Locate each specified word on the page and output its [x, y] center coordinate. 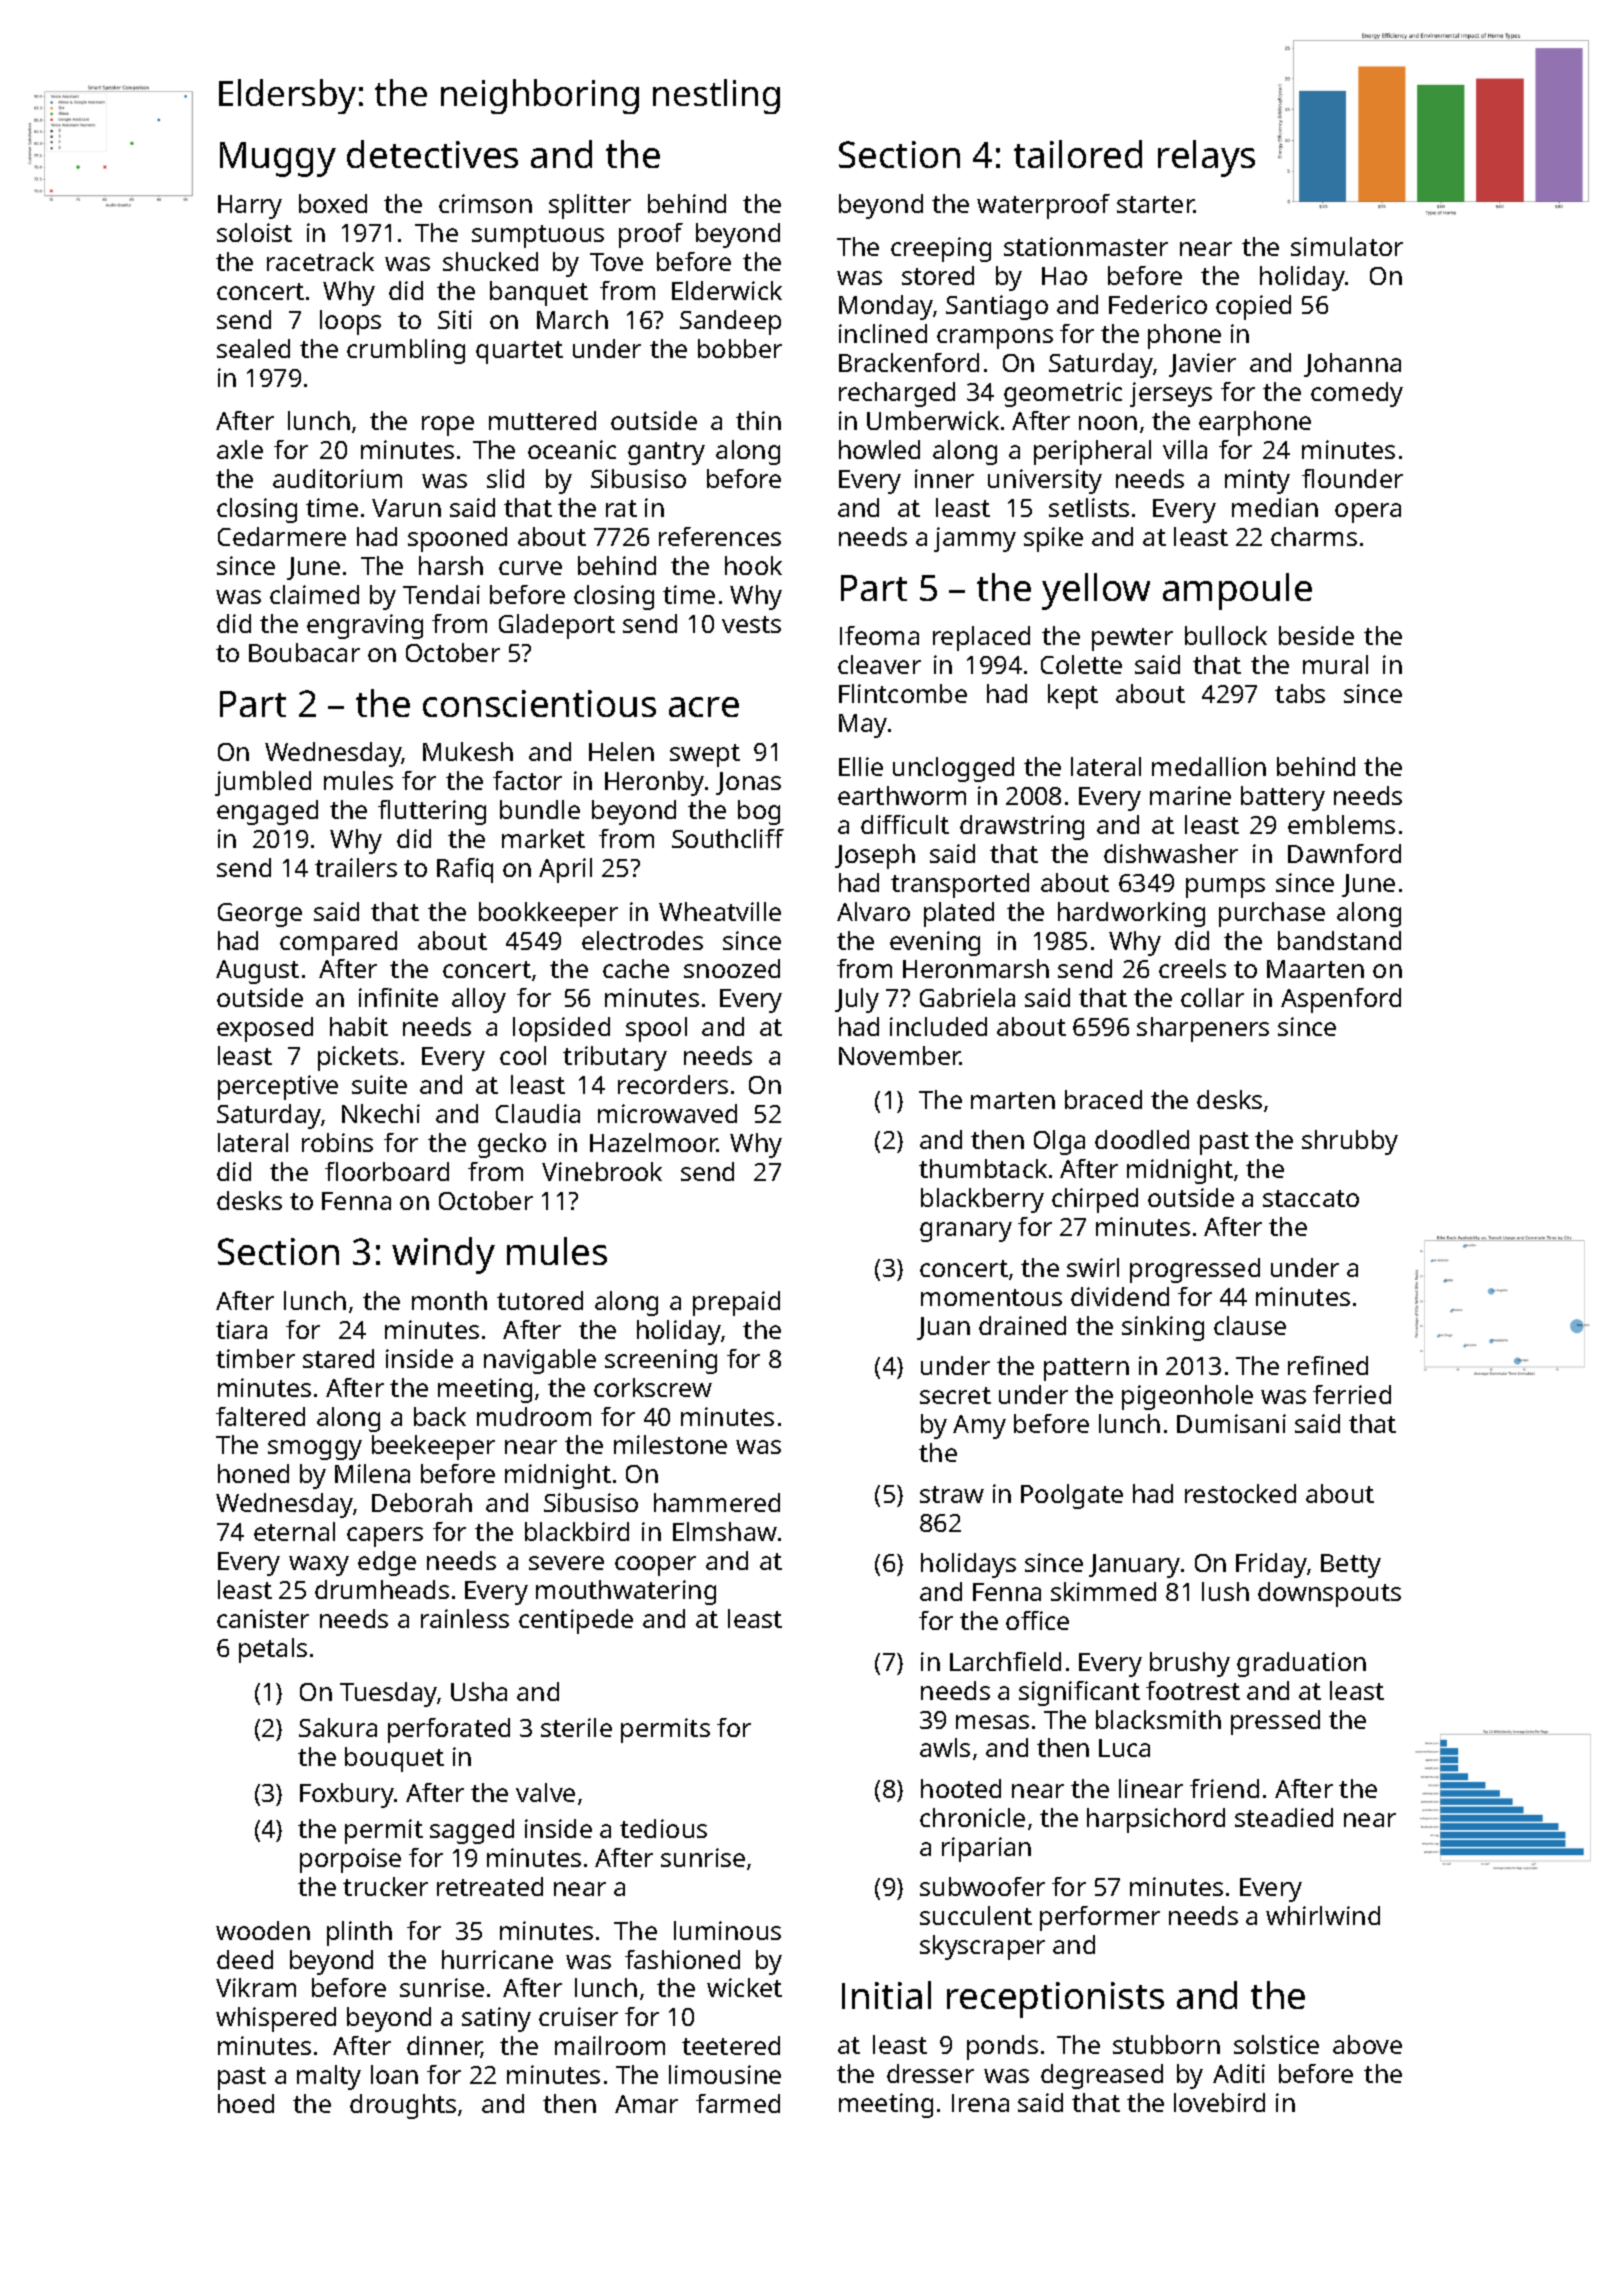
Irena [980, 2103]
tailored [1078, 154]
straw [952, 1494]
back [440, 1416]
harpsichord [1156, 1820]
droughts [403, 2106]
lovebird [1219, 2102]
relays [1206, 158]
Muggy [278, 159]
